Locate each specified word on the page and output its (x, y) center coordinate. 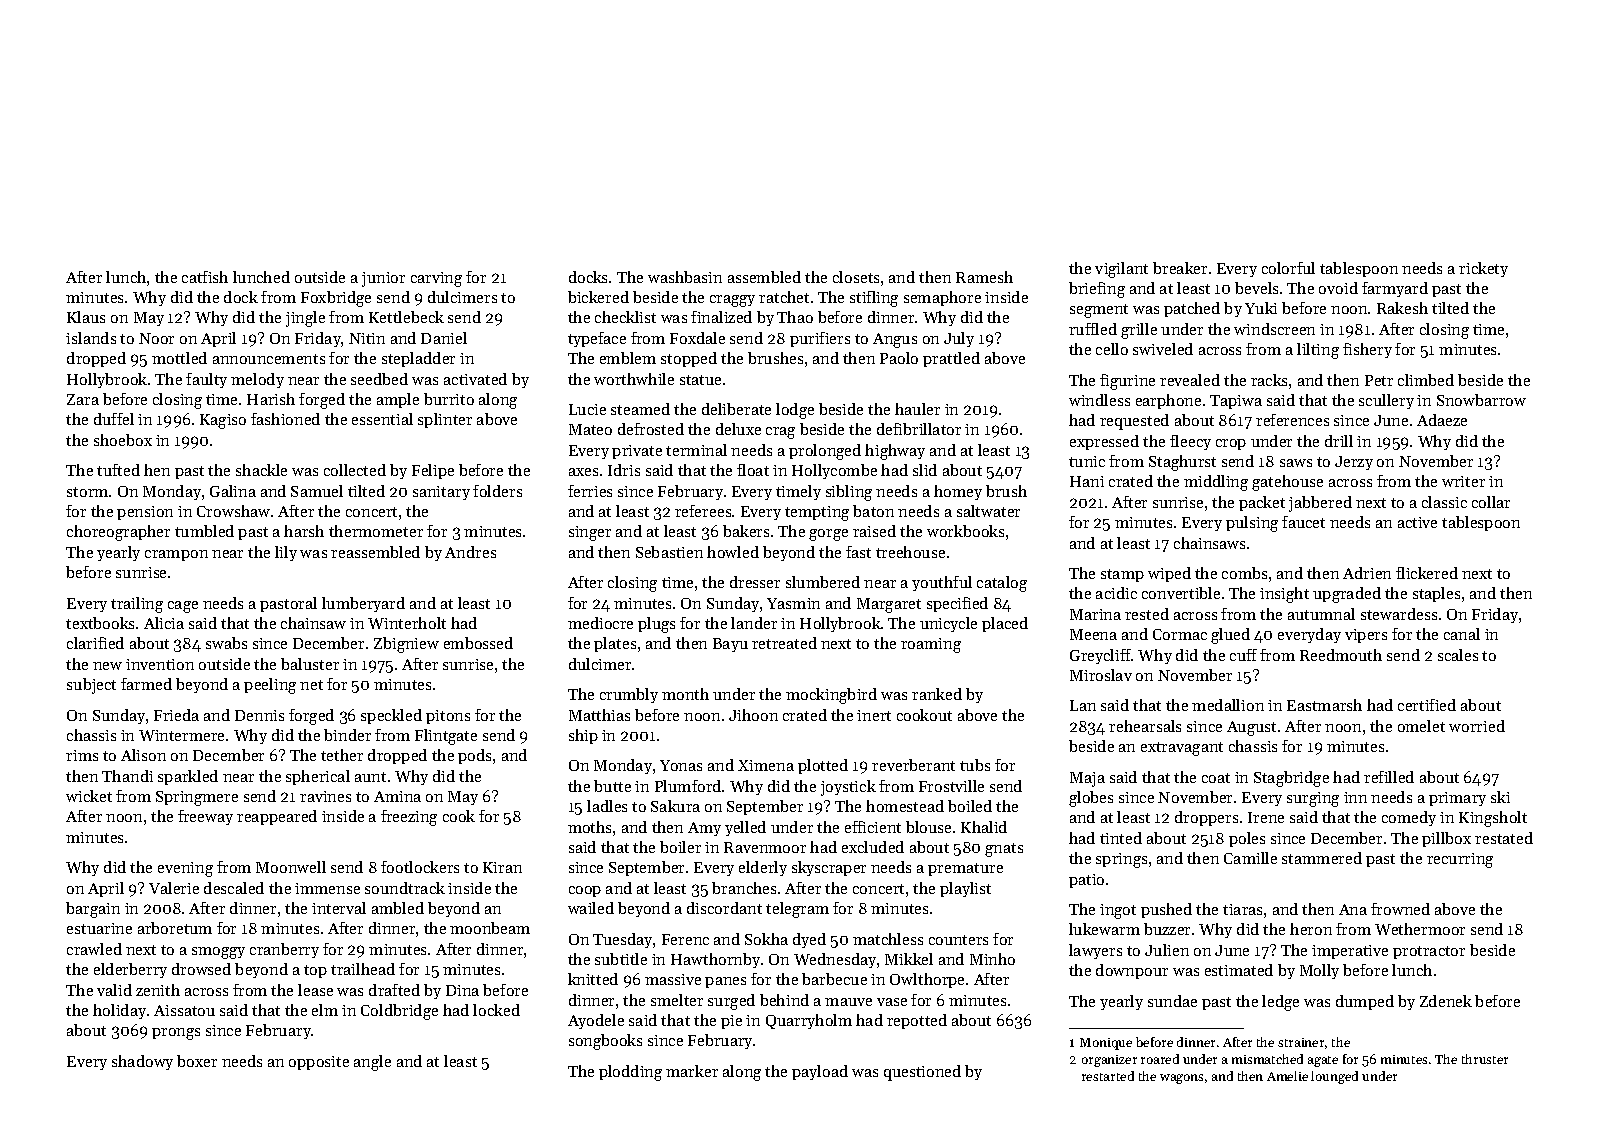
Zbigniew (406, 645)
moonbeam (490, 928)
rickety (1483, 269)
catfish (205, 277)
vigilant (1121, 270)
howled (733, 552)
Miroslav (1101, 675)
